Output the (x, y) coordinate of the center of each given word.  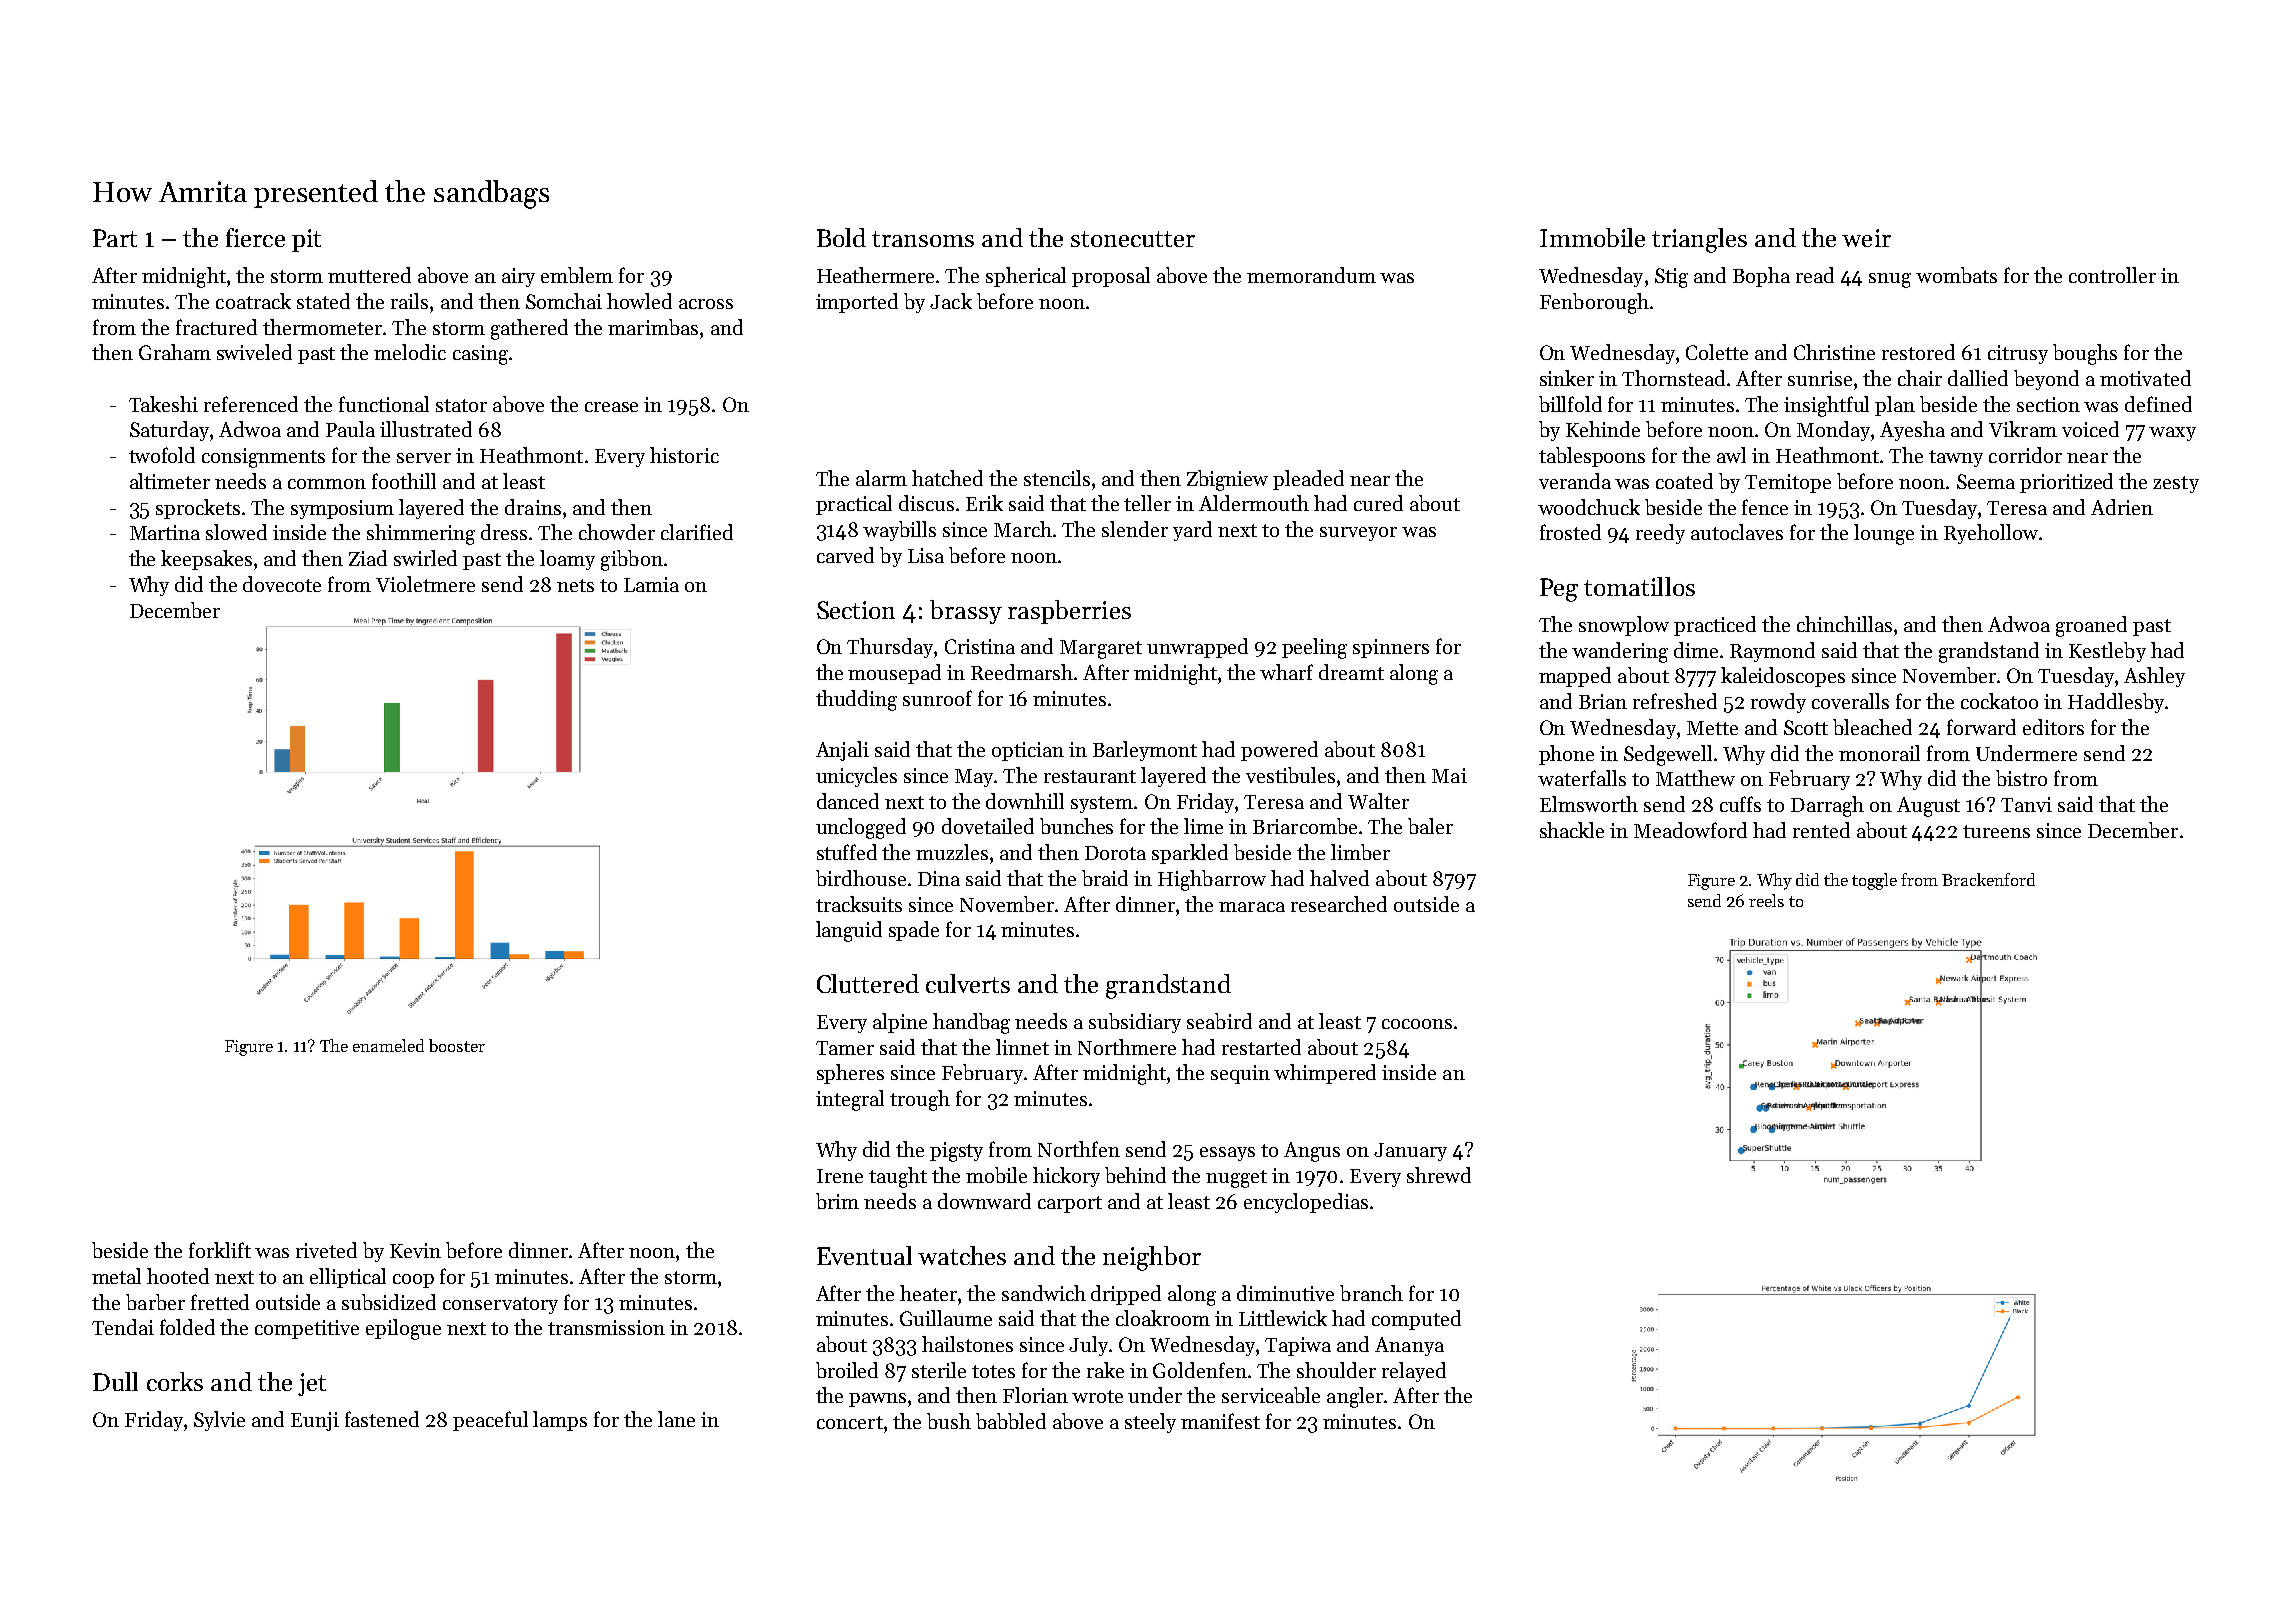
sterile (939, 1370)
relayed (1414, 1372)
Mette (1712, 728)
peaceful (490, 1421)
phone (1566, 755)
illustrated (426, 429)
